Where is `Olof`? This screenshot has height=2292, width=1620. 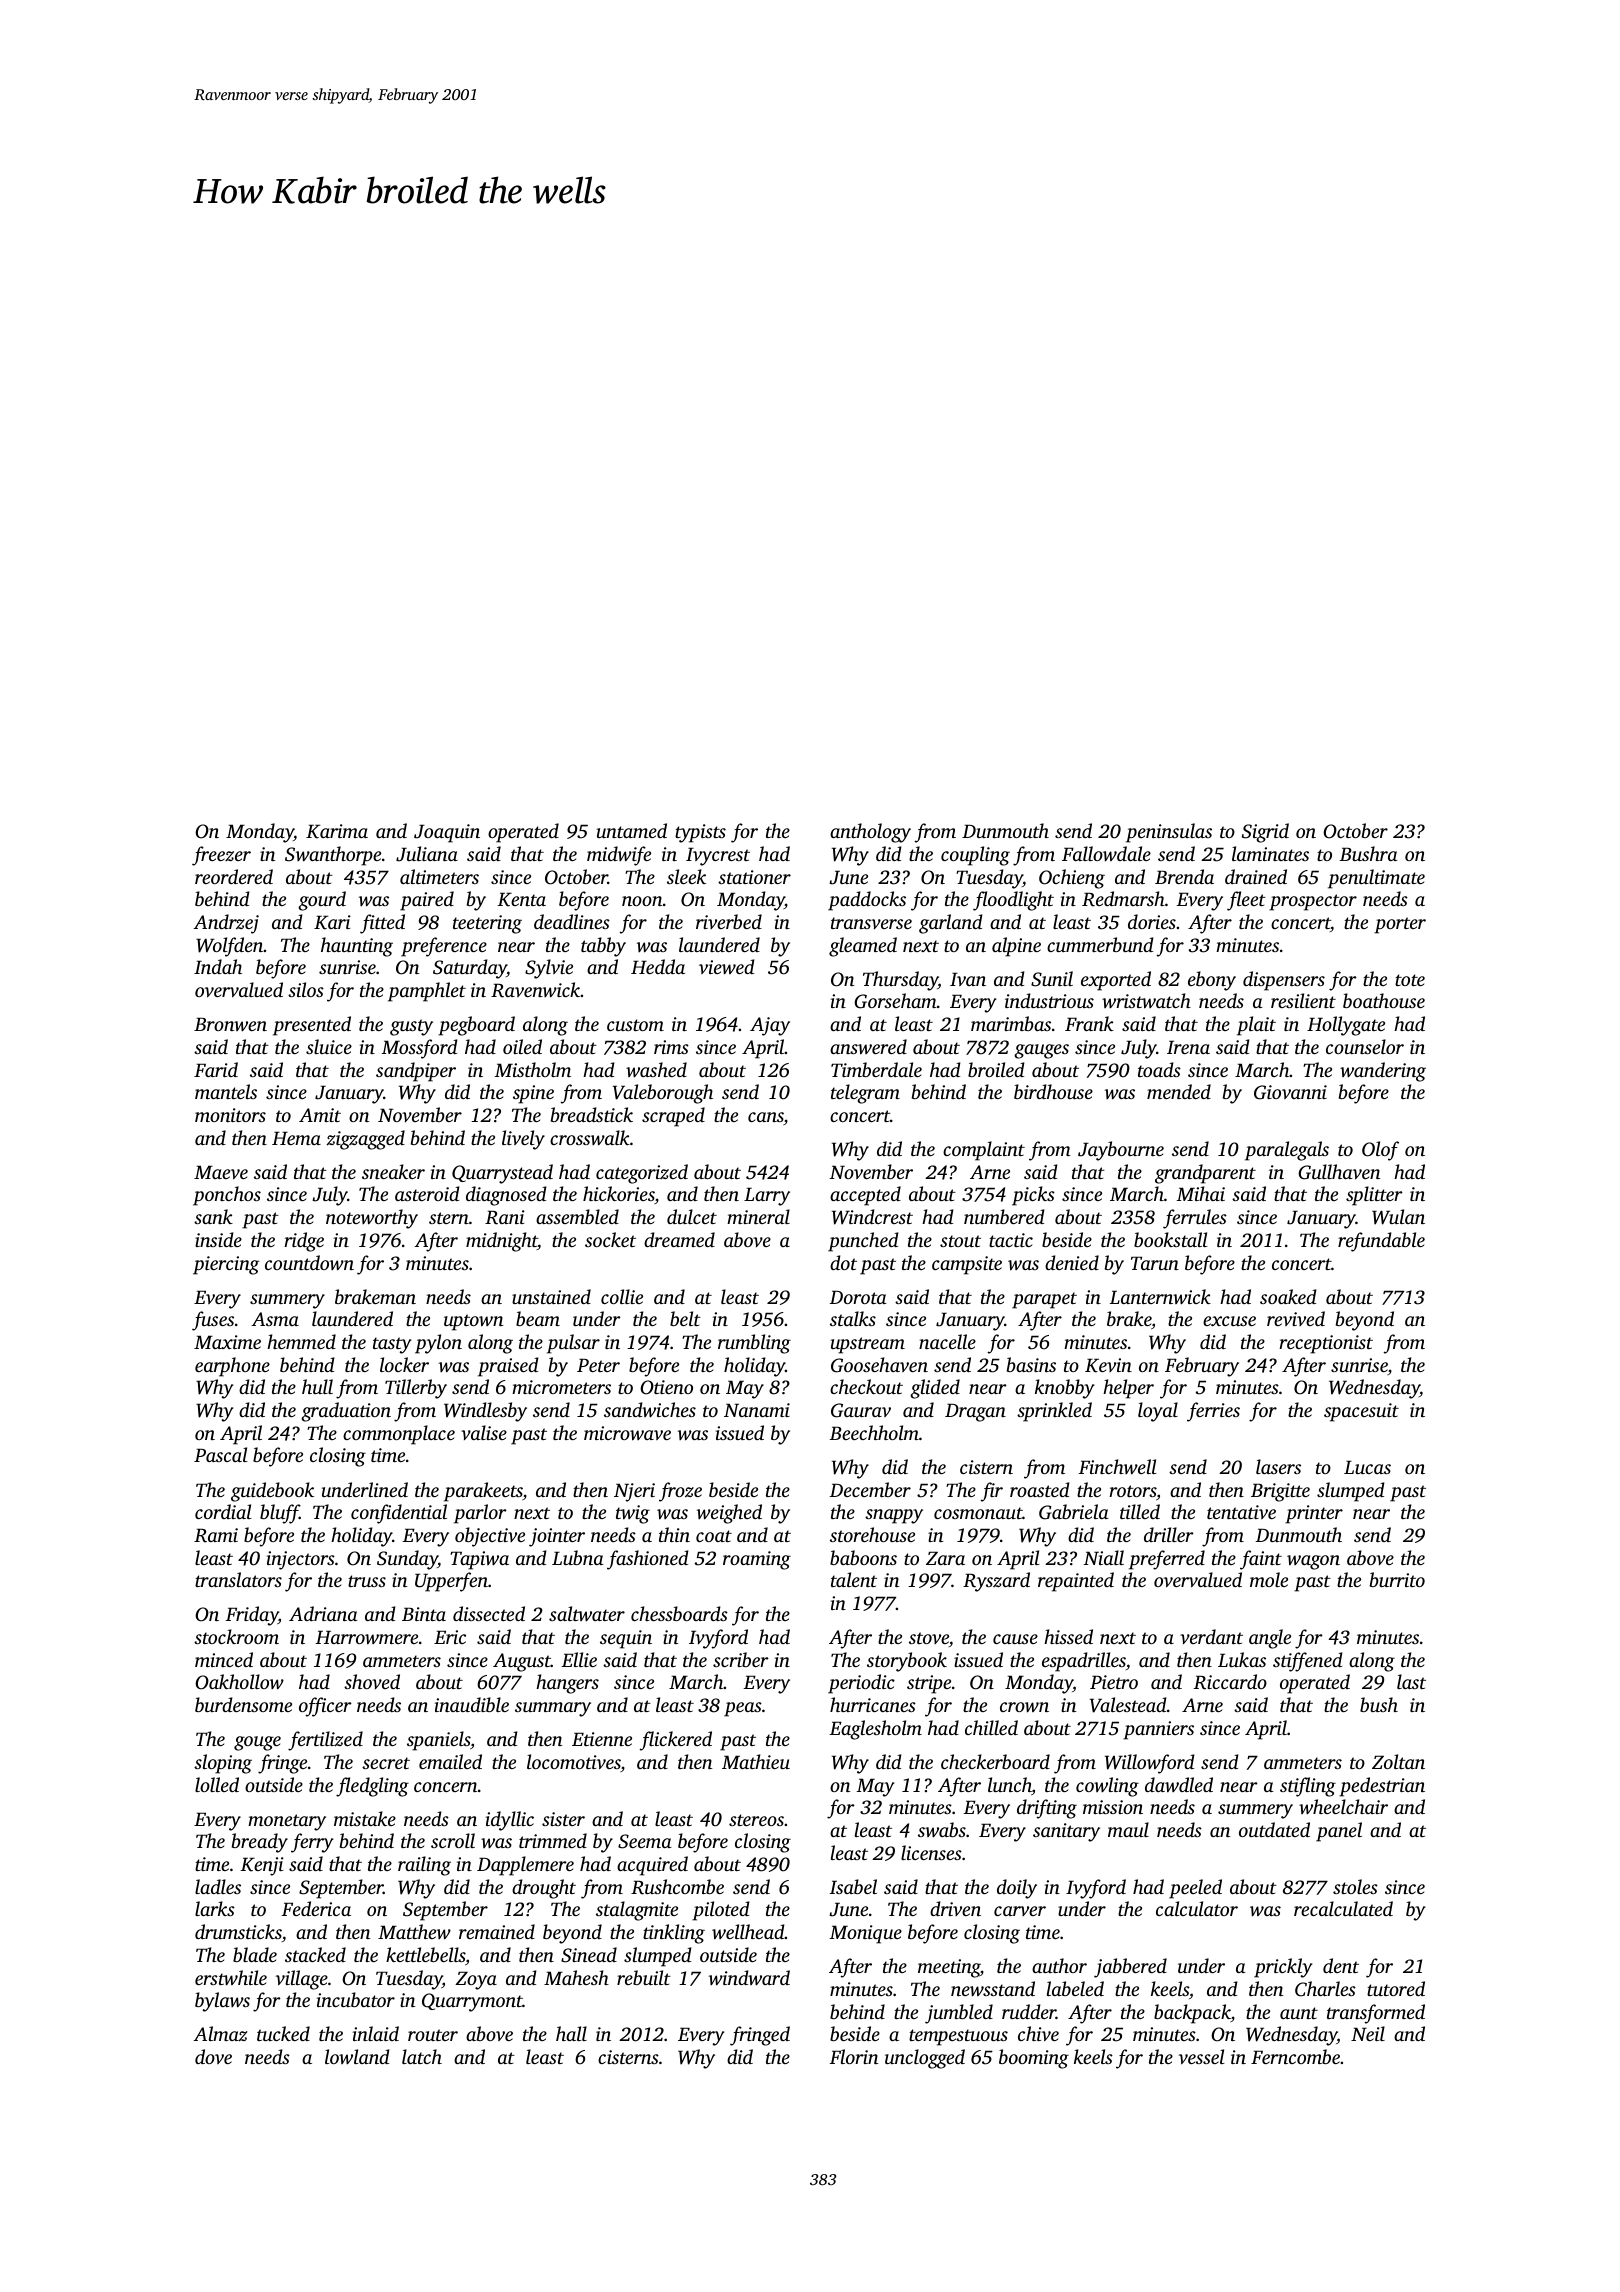
Olof is located at coordinates (1380, 1151).
